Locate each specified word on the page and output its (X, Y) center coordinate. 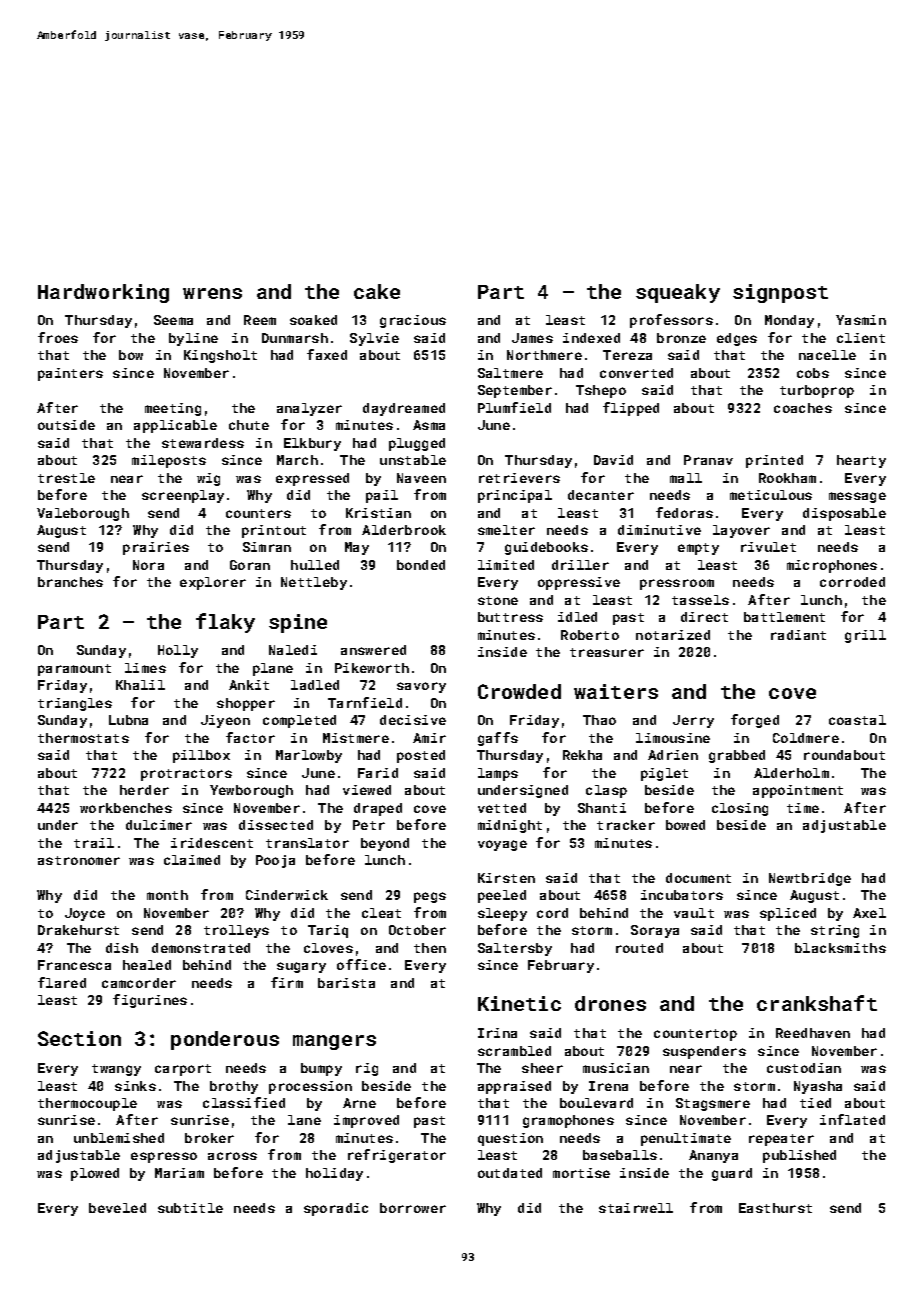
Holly (178, 651)
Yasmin (861, 320)
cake (377, 291)
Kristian (378, 513)
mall (686, 478)
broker (209, 1138)
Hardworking (103, 293)
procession (310, 1087)
